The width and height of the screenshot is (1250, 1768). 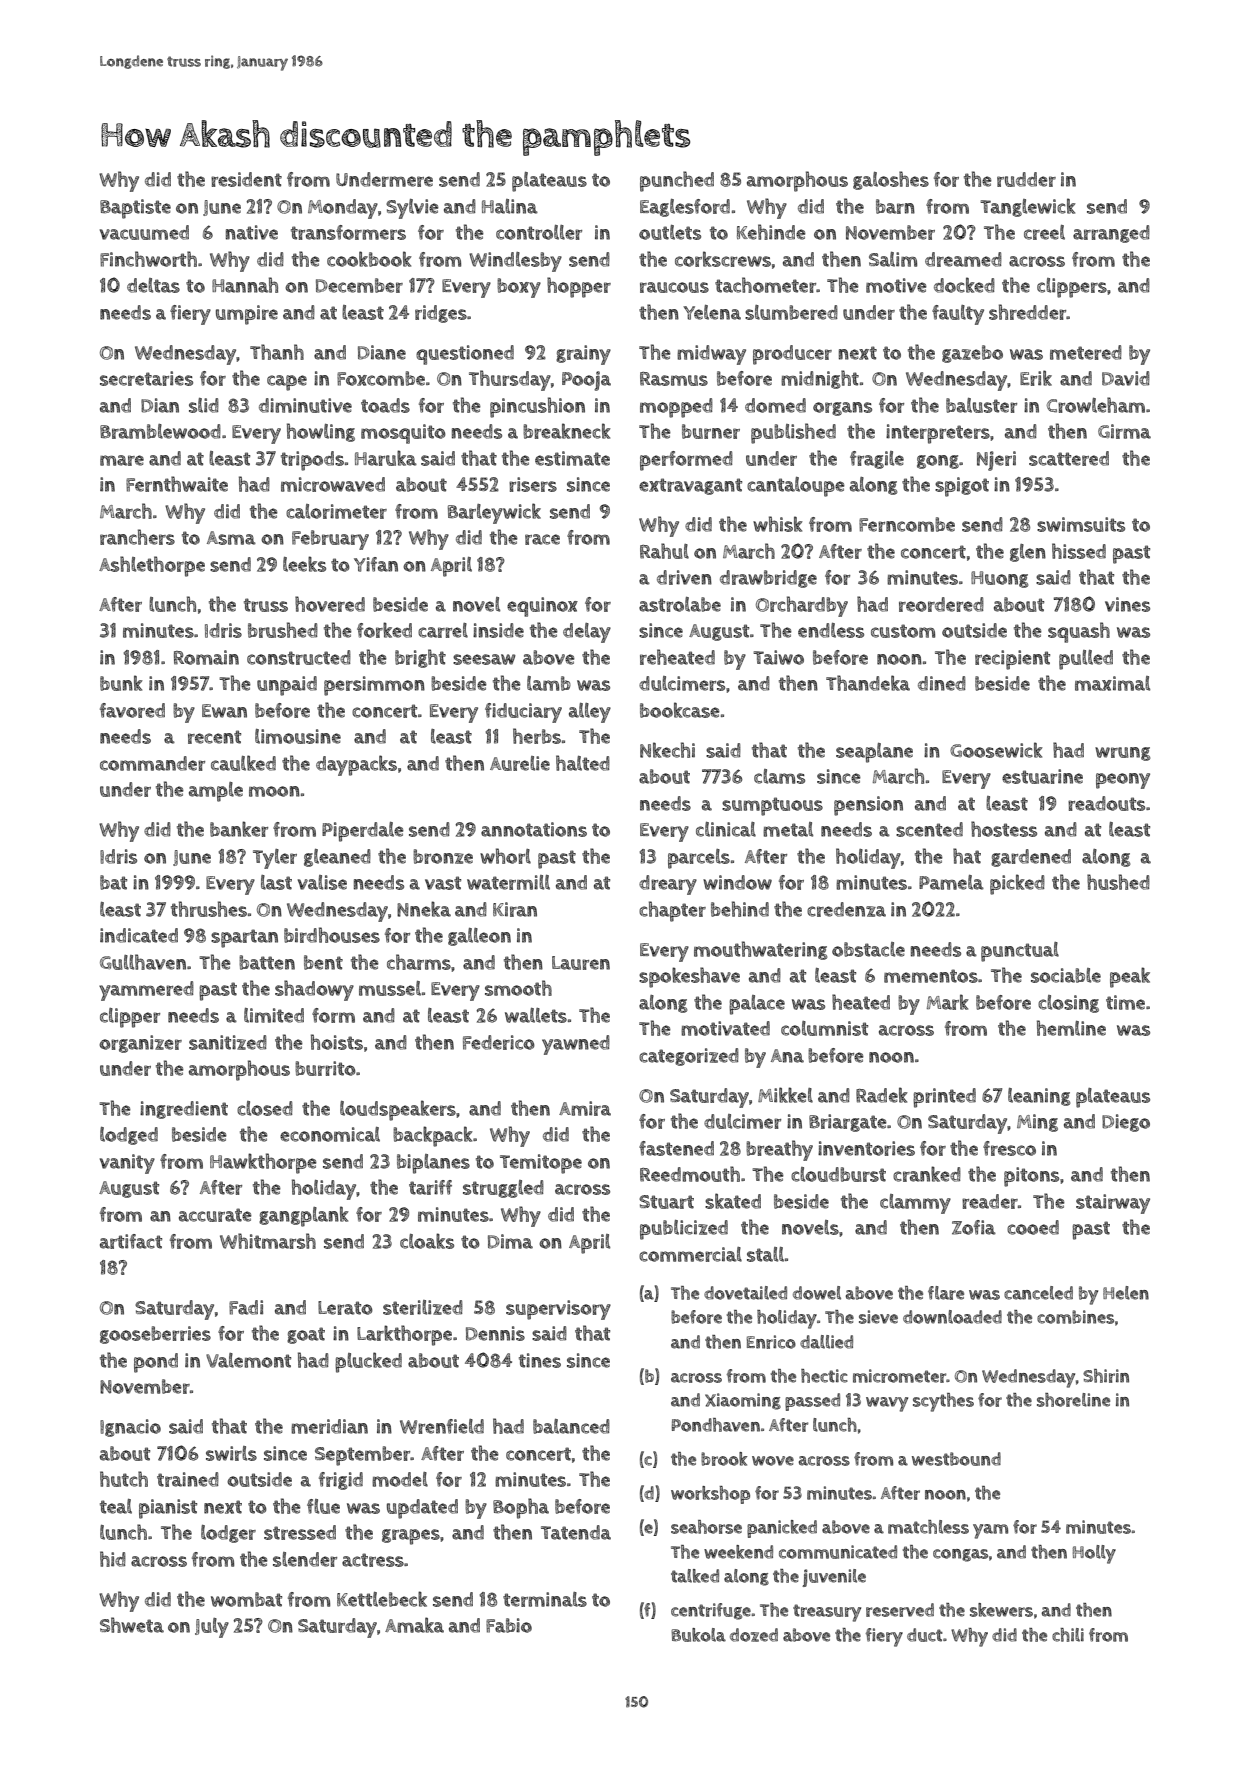 What do you see at coordinates (1106, 803) in the screenshot?
I see `readouts` at bounding box center [1106, 803].
